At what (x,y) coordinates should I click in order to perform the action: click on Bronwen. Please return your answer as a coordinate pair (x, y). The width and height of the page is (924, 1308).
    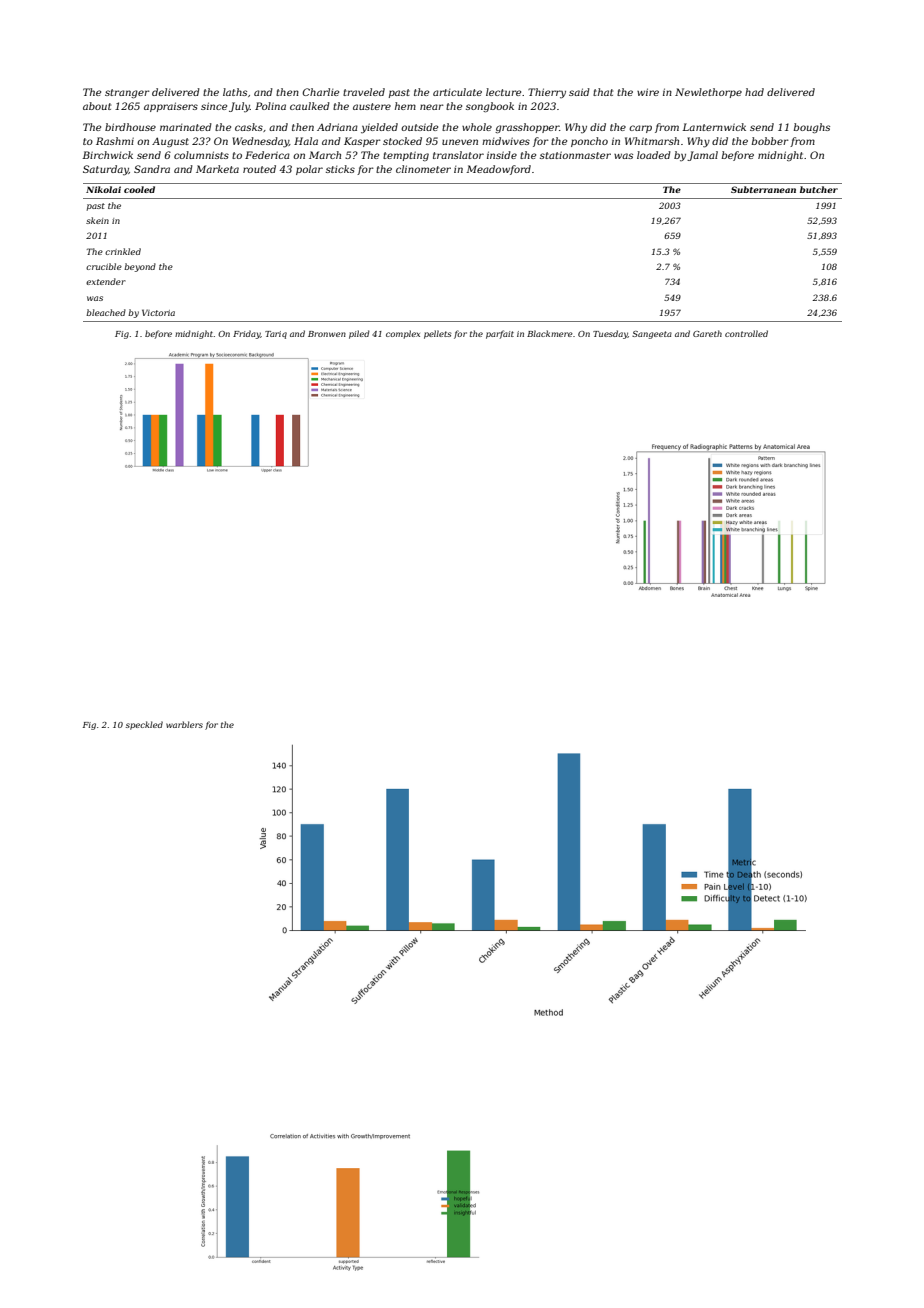
    Looking at the image, I should click on (327, 334).
